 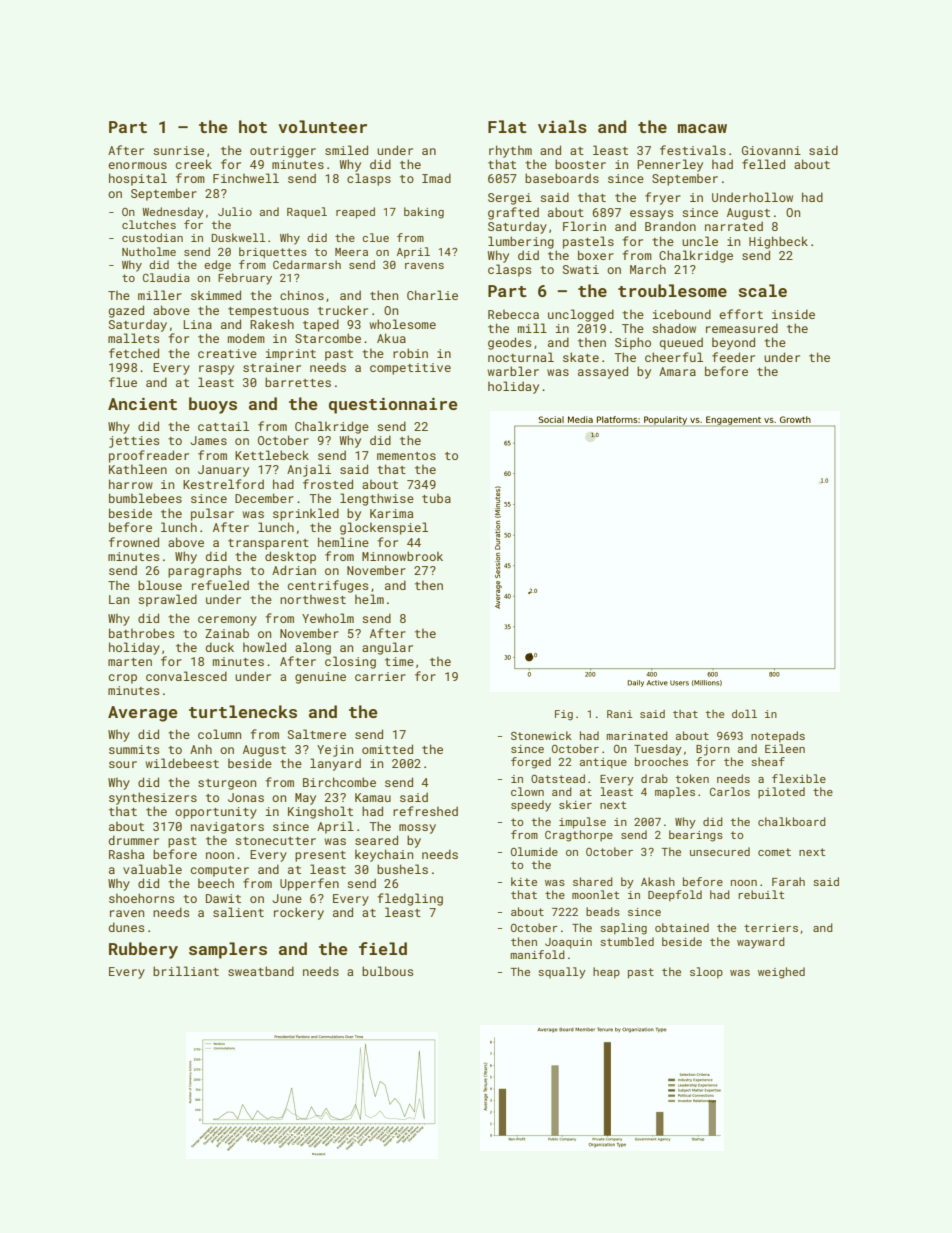 I want to click on Julio, so click(x=235, y=211).
